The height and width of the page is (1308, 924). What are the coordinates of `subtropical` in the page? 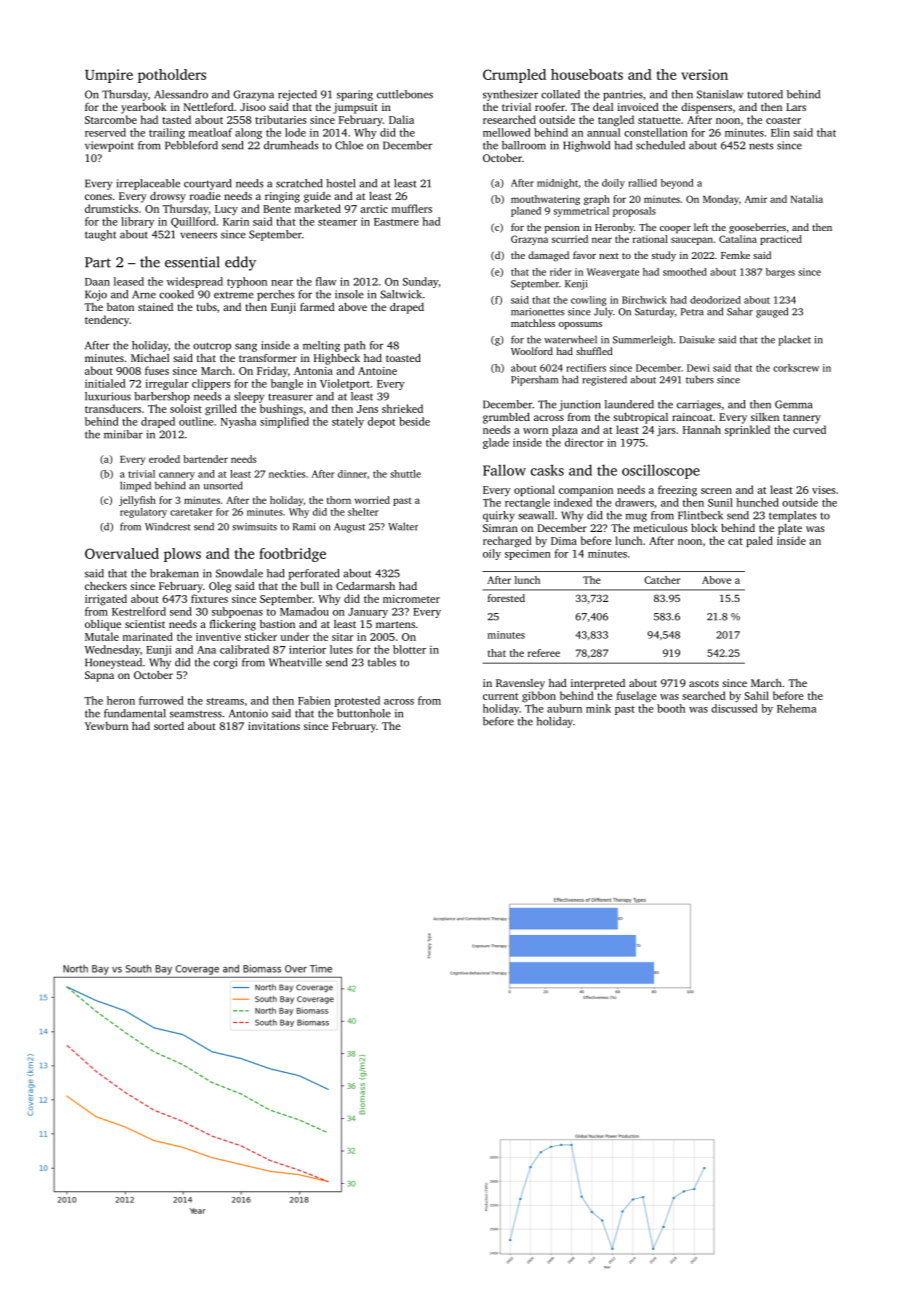 It's located at (640, 418).
